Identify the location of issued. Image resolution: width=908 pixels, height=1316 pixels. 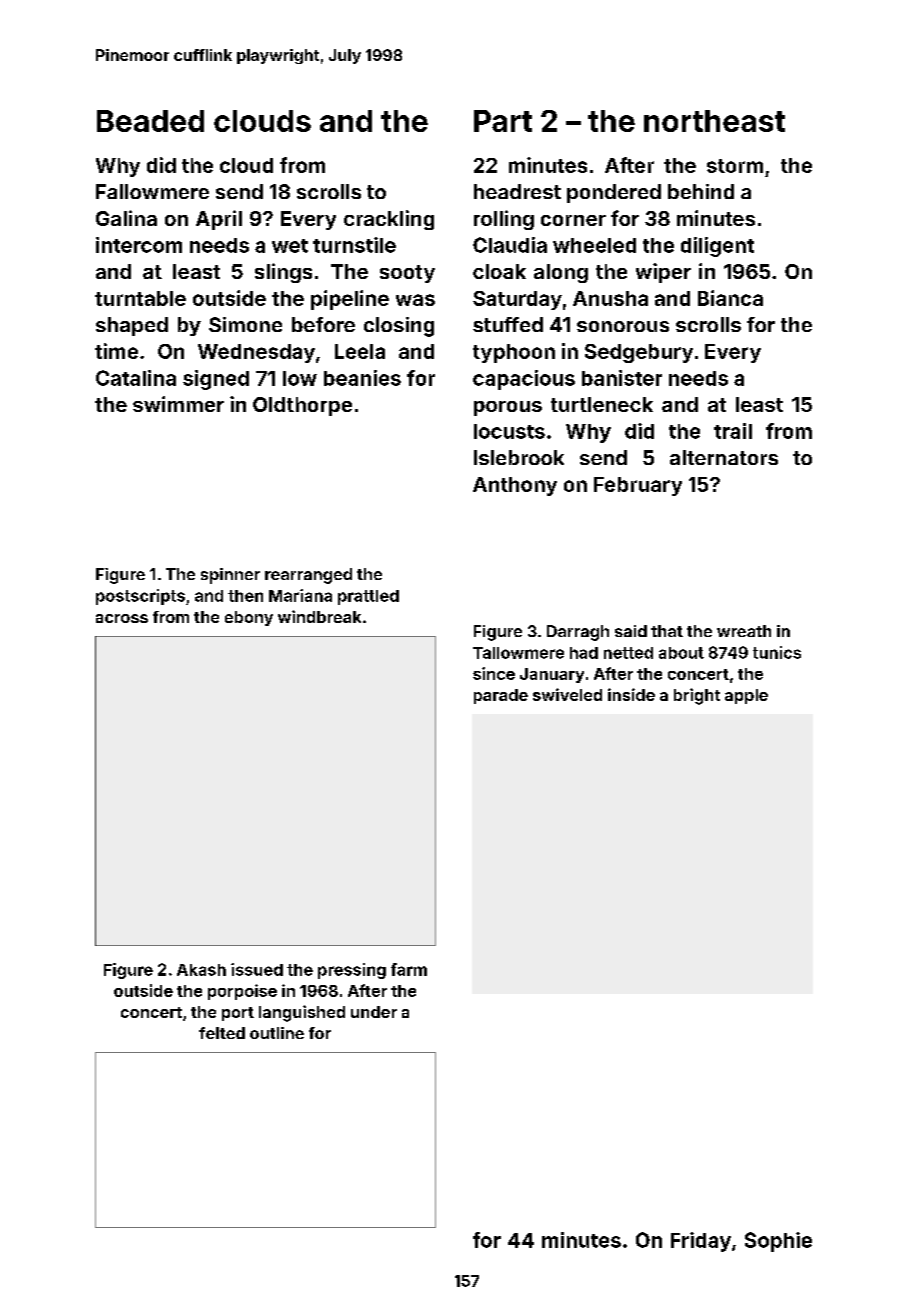
(257, 969).
